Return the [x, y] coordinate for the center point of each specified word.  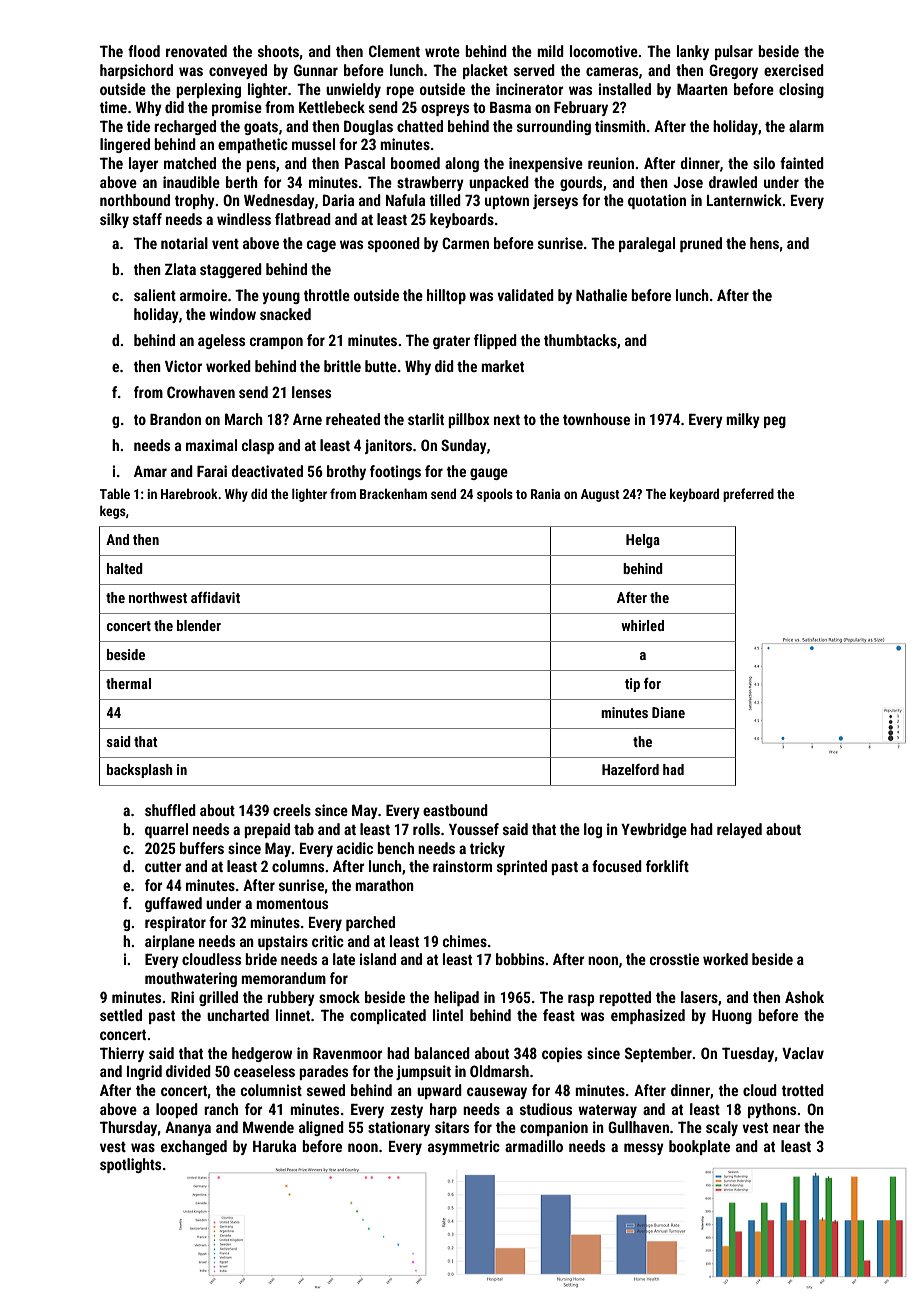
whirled [642, 625]
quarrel [166, 830]
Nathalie [601, 295]
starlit [426, 419]
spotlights [130, 1165]
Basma [510, 107]
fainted [802, 163]
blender [199, 625]
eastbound [455, 810]
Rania [546, 494]
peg [775, 422]
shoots [278, 51]
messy [644, 1149]
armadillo [534, 1146]
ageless [221, 341]
